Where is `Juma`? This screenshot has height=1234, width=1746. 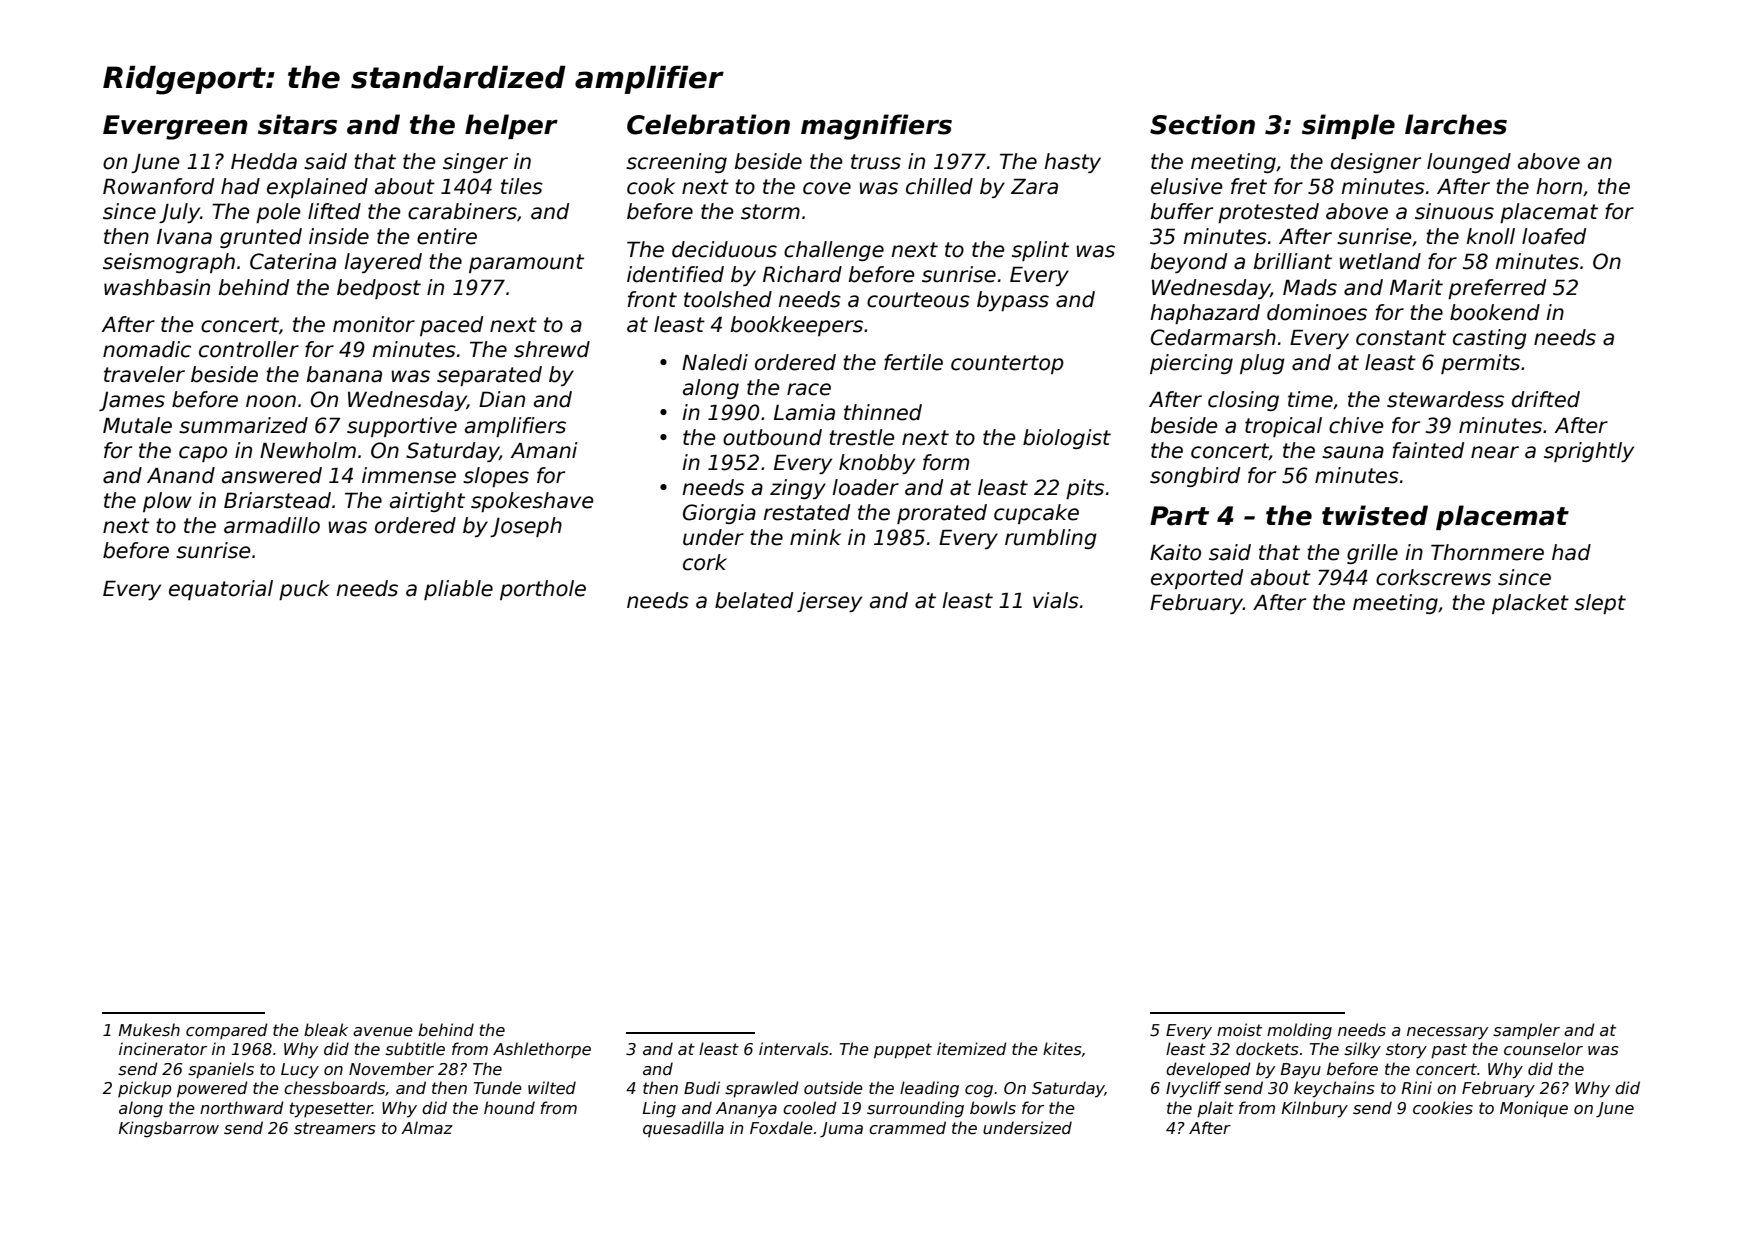
Juma is located at coordinates (841, 1130).
